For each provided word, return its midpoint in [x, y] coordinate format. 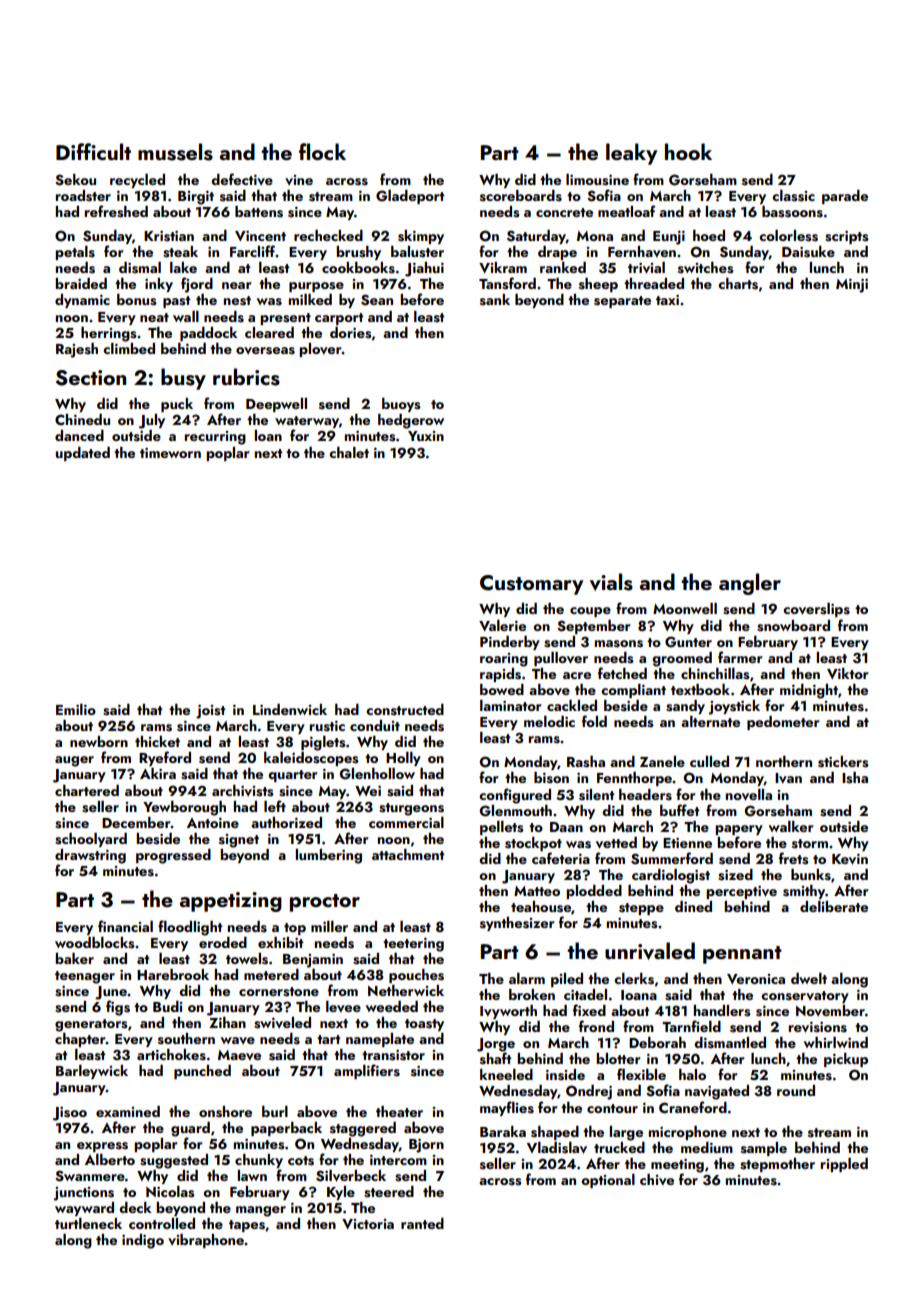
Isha [855, 778]
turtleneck [88, 1223]
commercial [406, 822]
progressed [173, 856]
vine [299, 180]
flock [322, 151]
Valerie [502, 625]
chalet [349, 452]
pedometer [783, 723]
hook [688, 151]
